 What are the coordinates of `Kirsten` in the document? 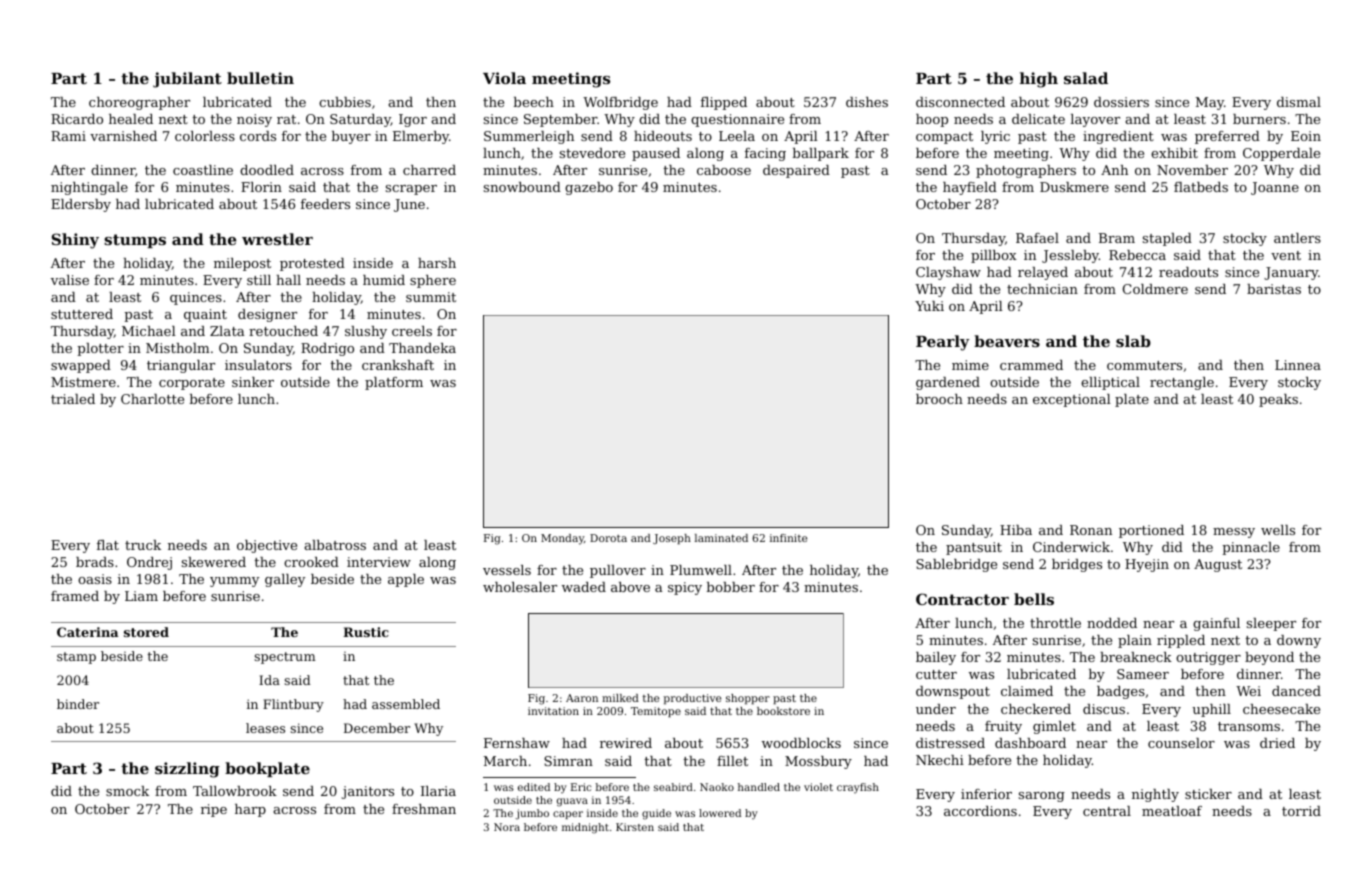 It's located at (635, 827).
